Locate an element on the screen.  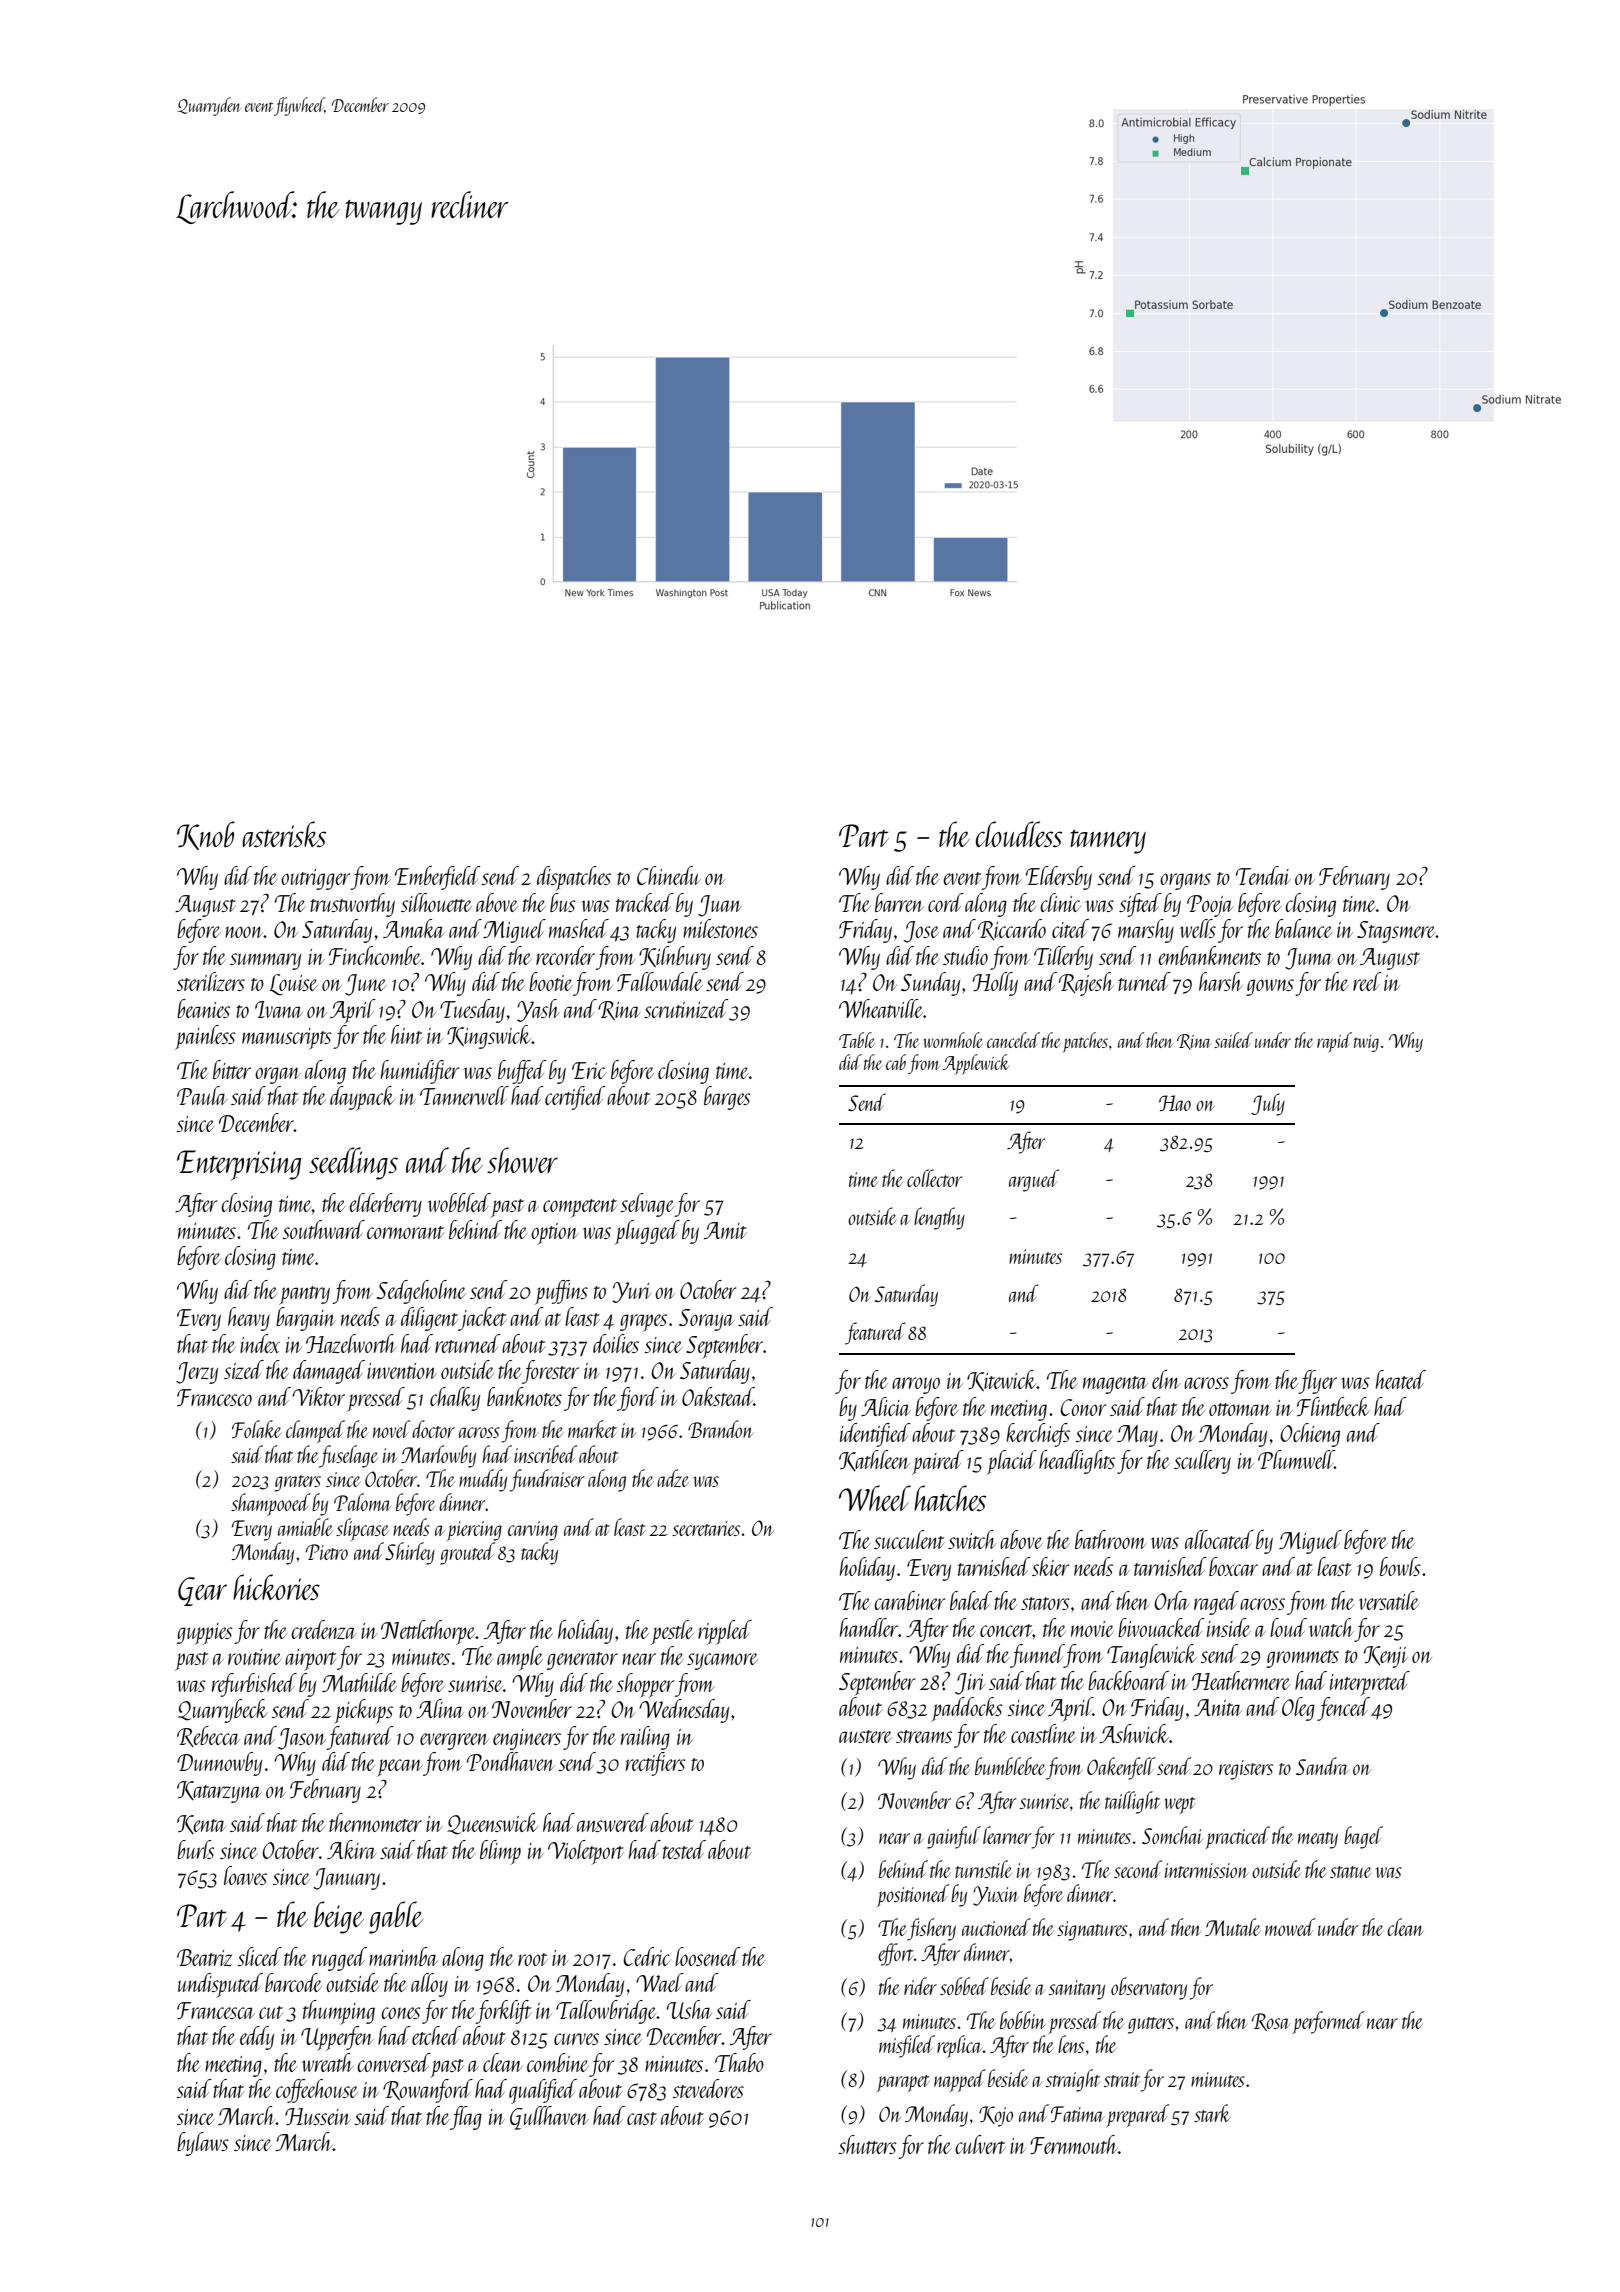
bumblebee is located at coordinates (1010, 1766).
